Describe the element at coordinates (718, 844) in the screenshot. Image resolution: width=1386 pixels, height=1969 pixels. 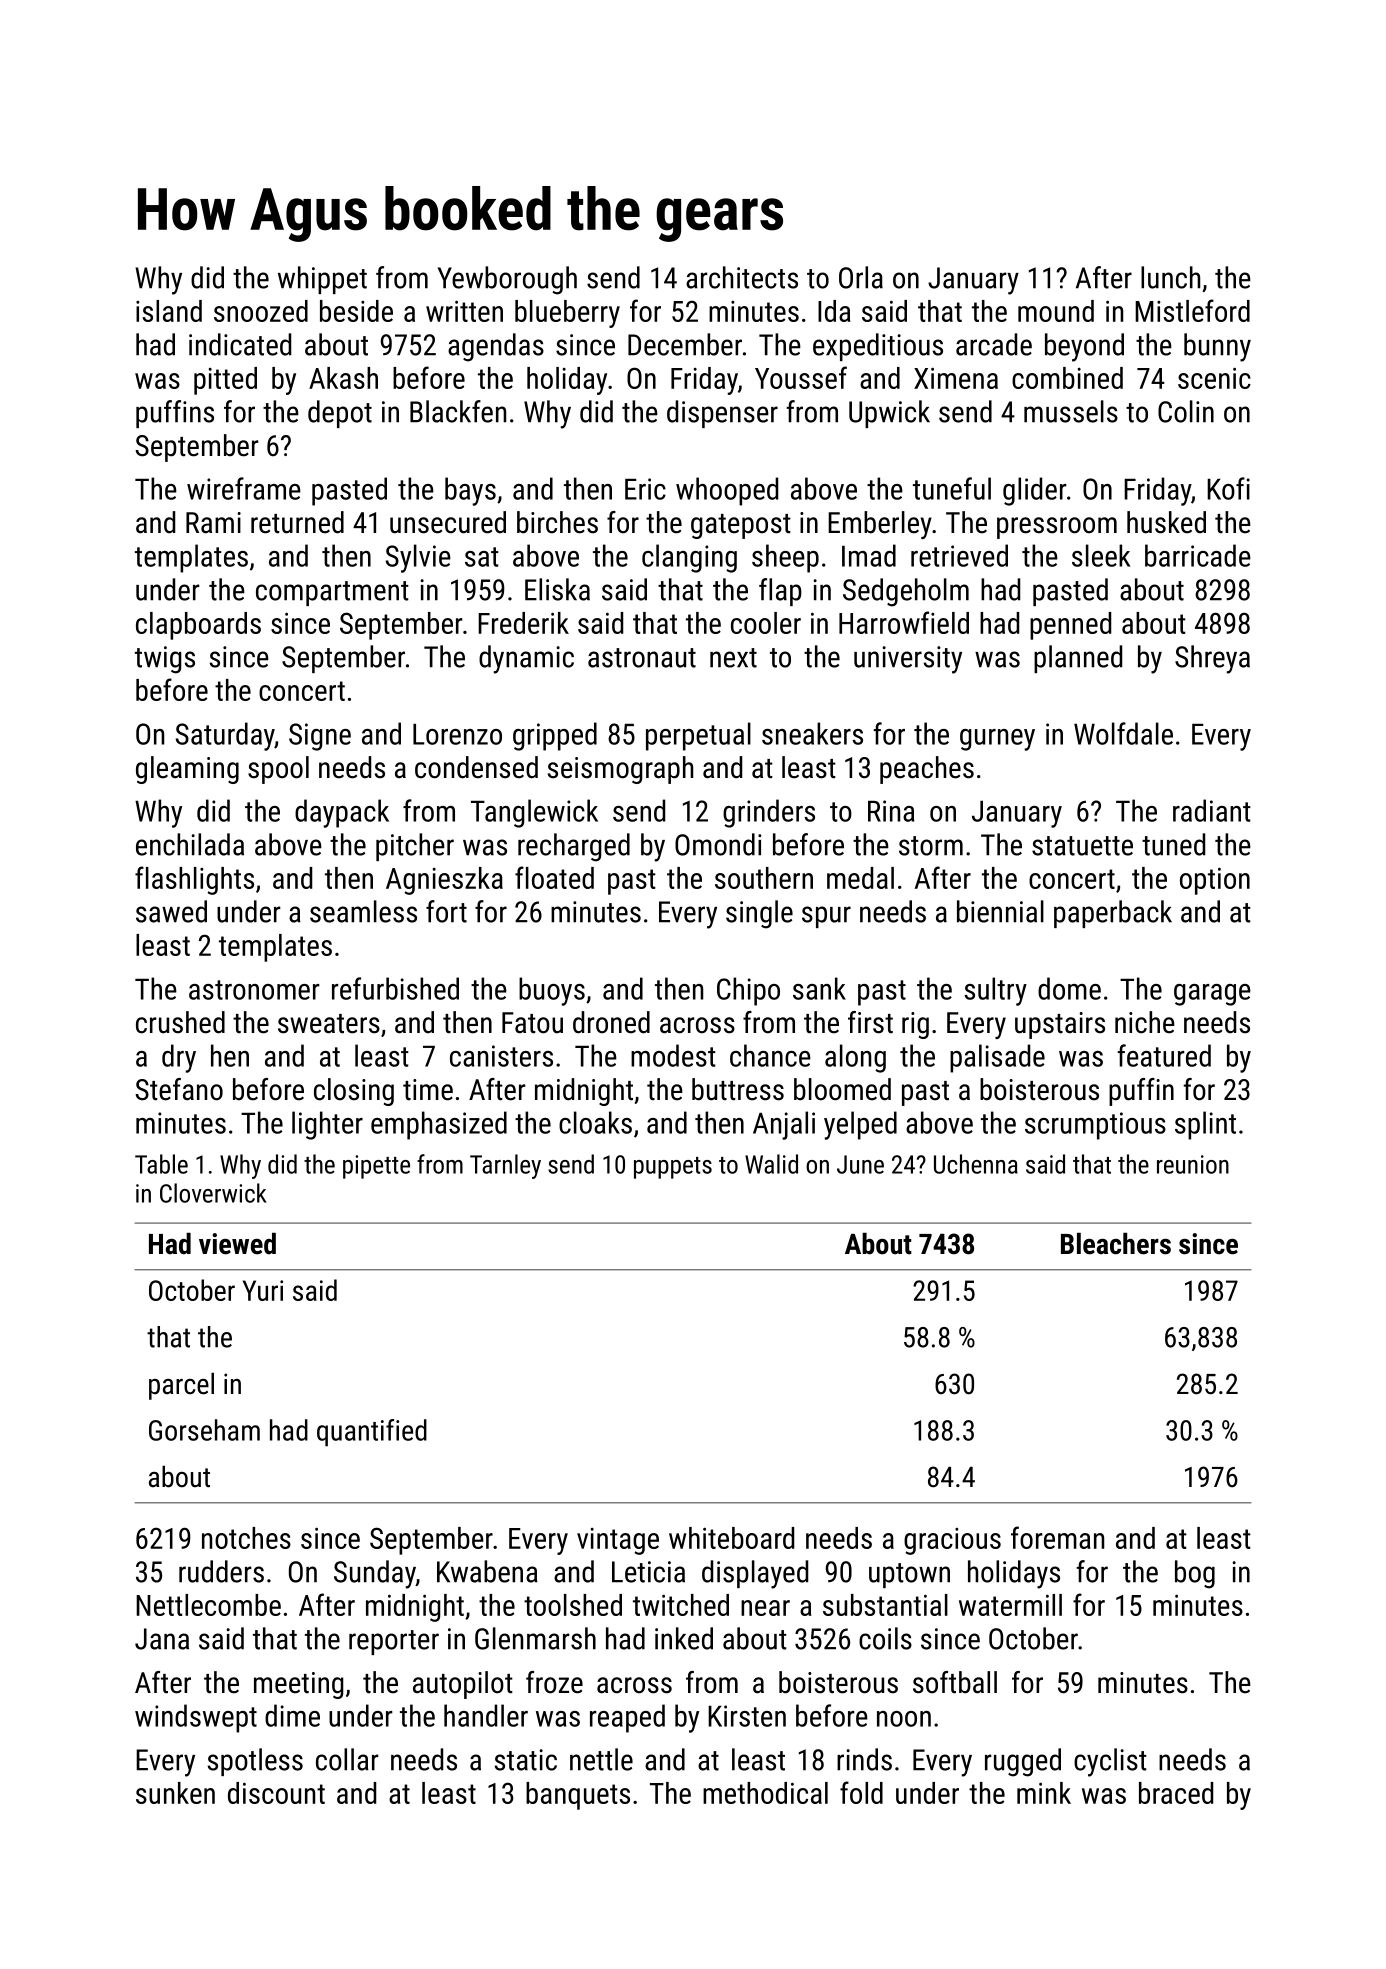
I see `Omondi` at that location.
